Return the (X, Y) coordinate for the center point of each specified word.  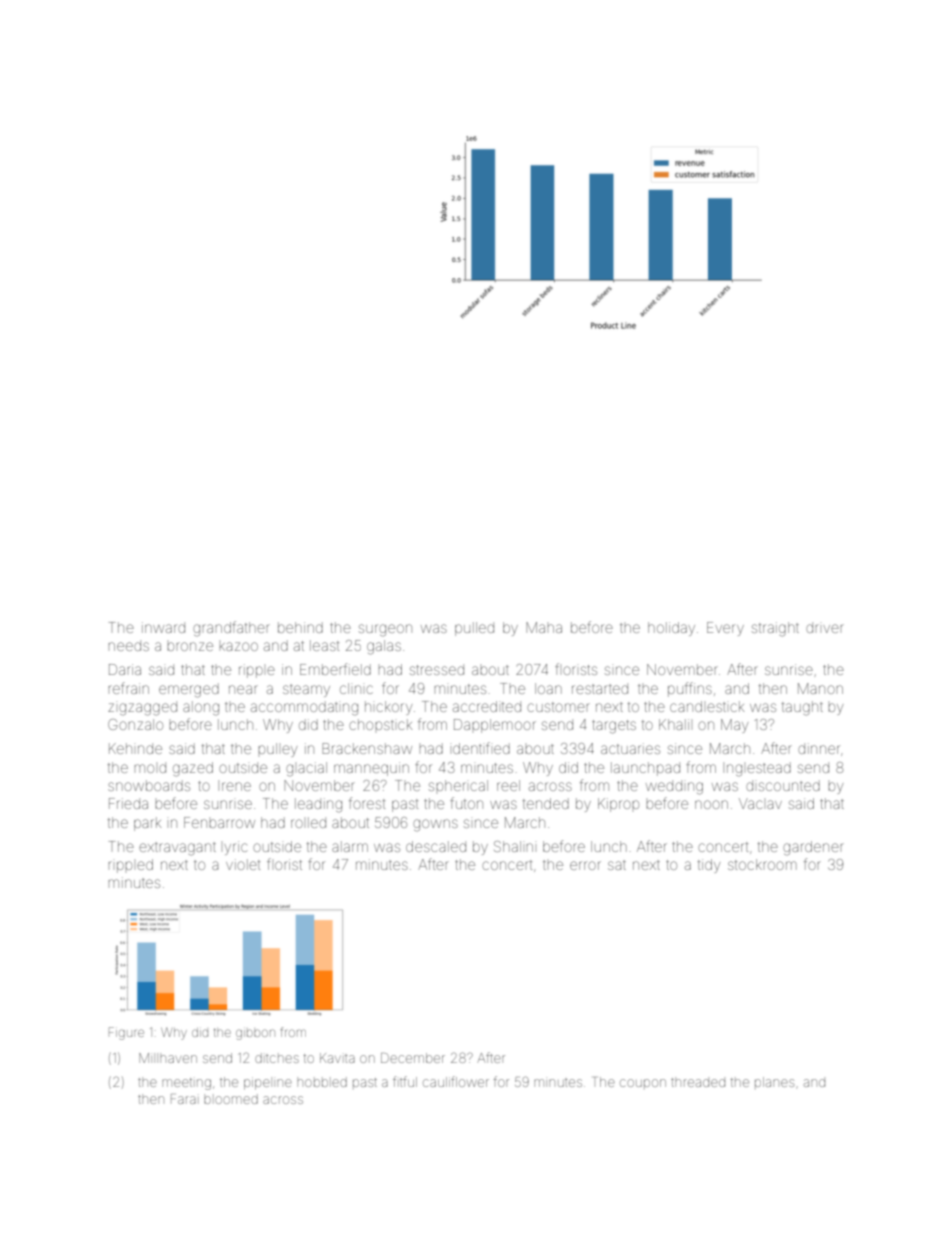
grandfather (231, 629)
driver (825, 627)
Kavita (337, 1058)
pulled (474, 629)
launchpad (645, 769)
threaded (698, 1082)
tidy (709, 866)
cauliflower (456, 1081)
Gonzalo (135, 724)
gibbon (255, 1034)
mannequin (371, 769)
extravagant (177, 849)
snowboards (149, 785)
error (585, 865)
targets (614, 727)
